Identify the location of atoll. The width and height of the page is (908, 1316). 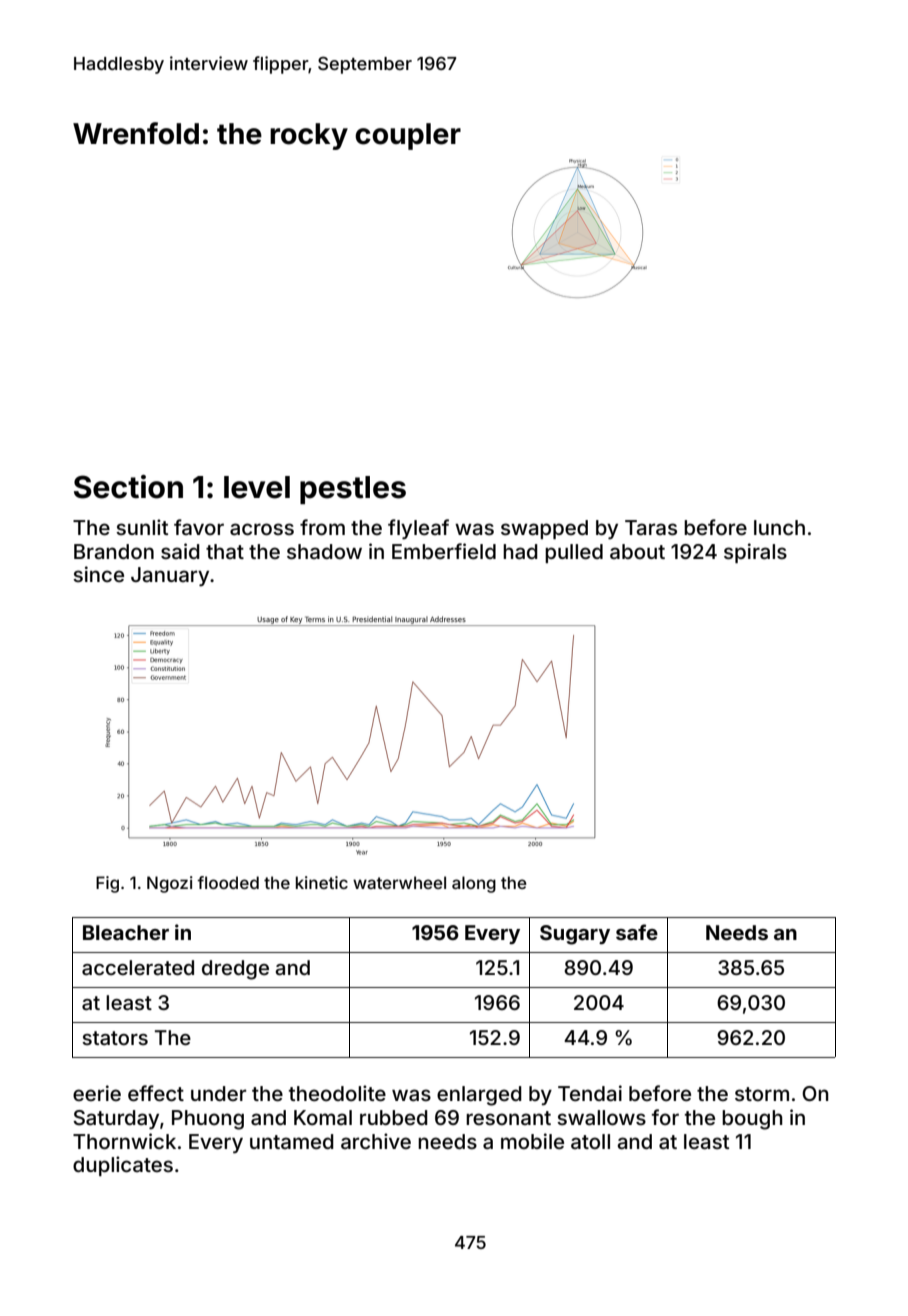
(590, 1141).
